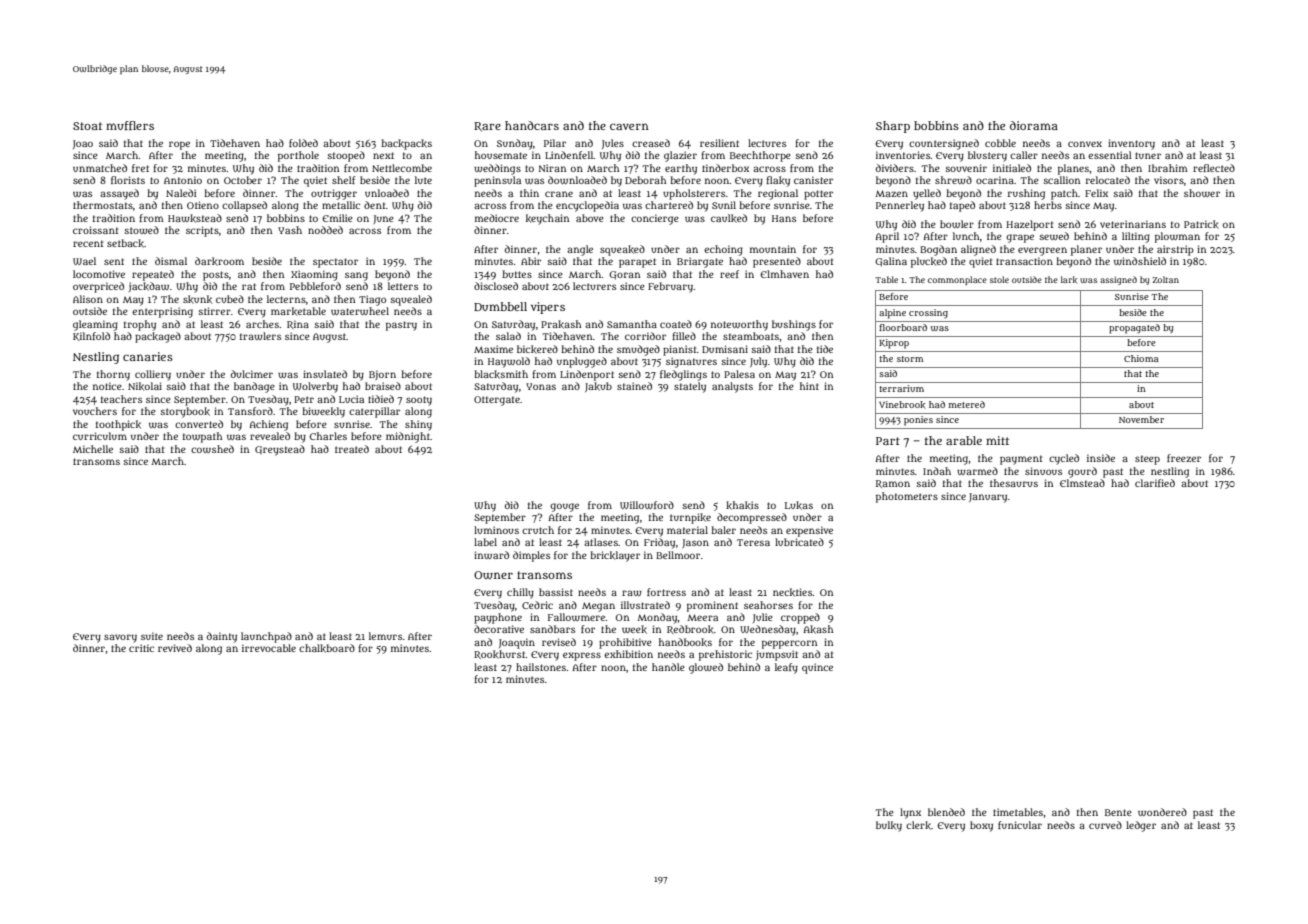 This screenshot has width=1308, height=924. I want to click on inward, so click(491, 555).
